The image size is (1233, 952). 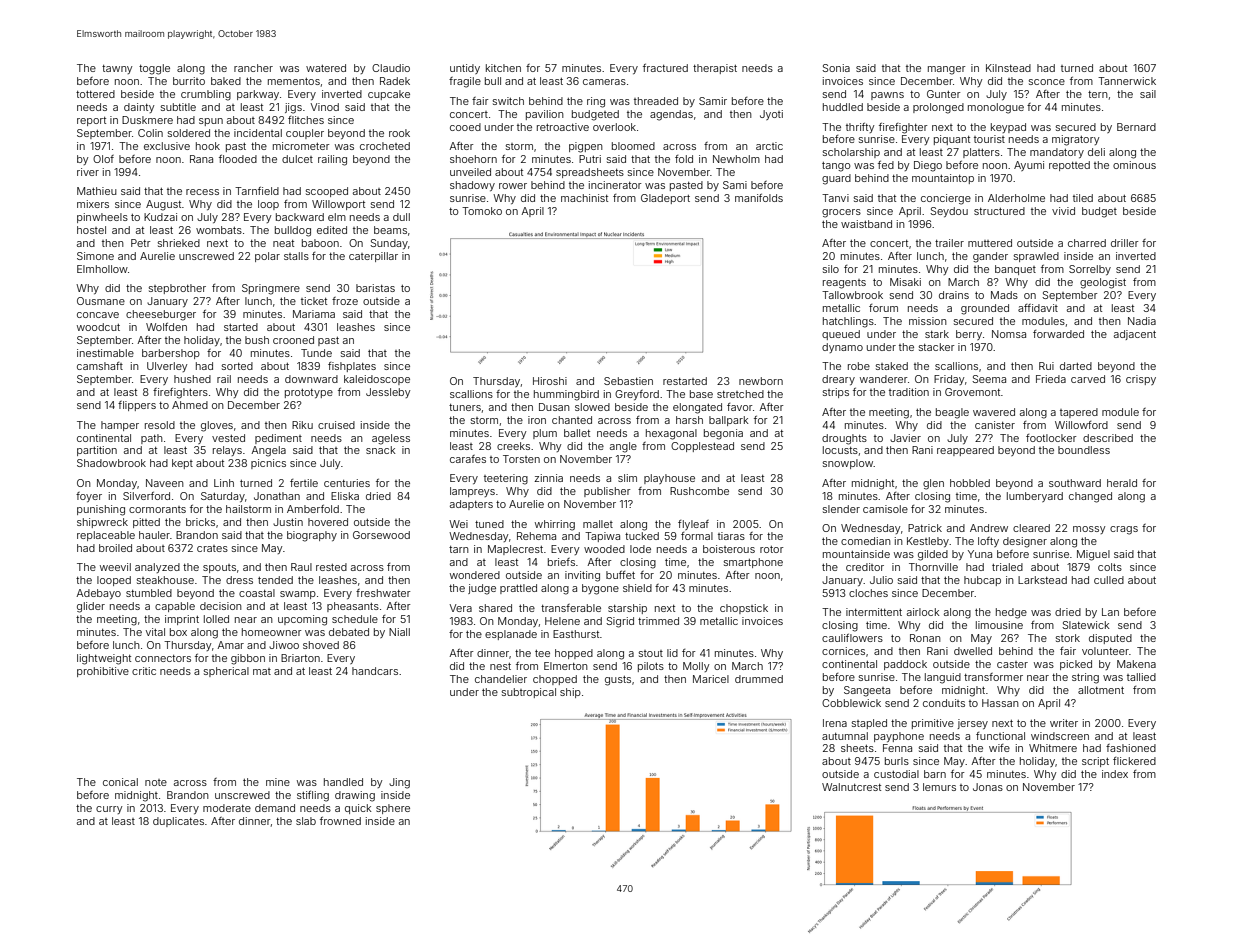 What do you see at coordinates (208, 146) in the screenshot?
I see `hook` at bounding box center [208, 146].
